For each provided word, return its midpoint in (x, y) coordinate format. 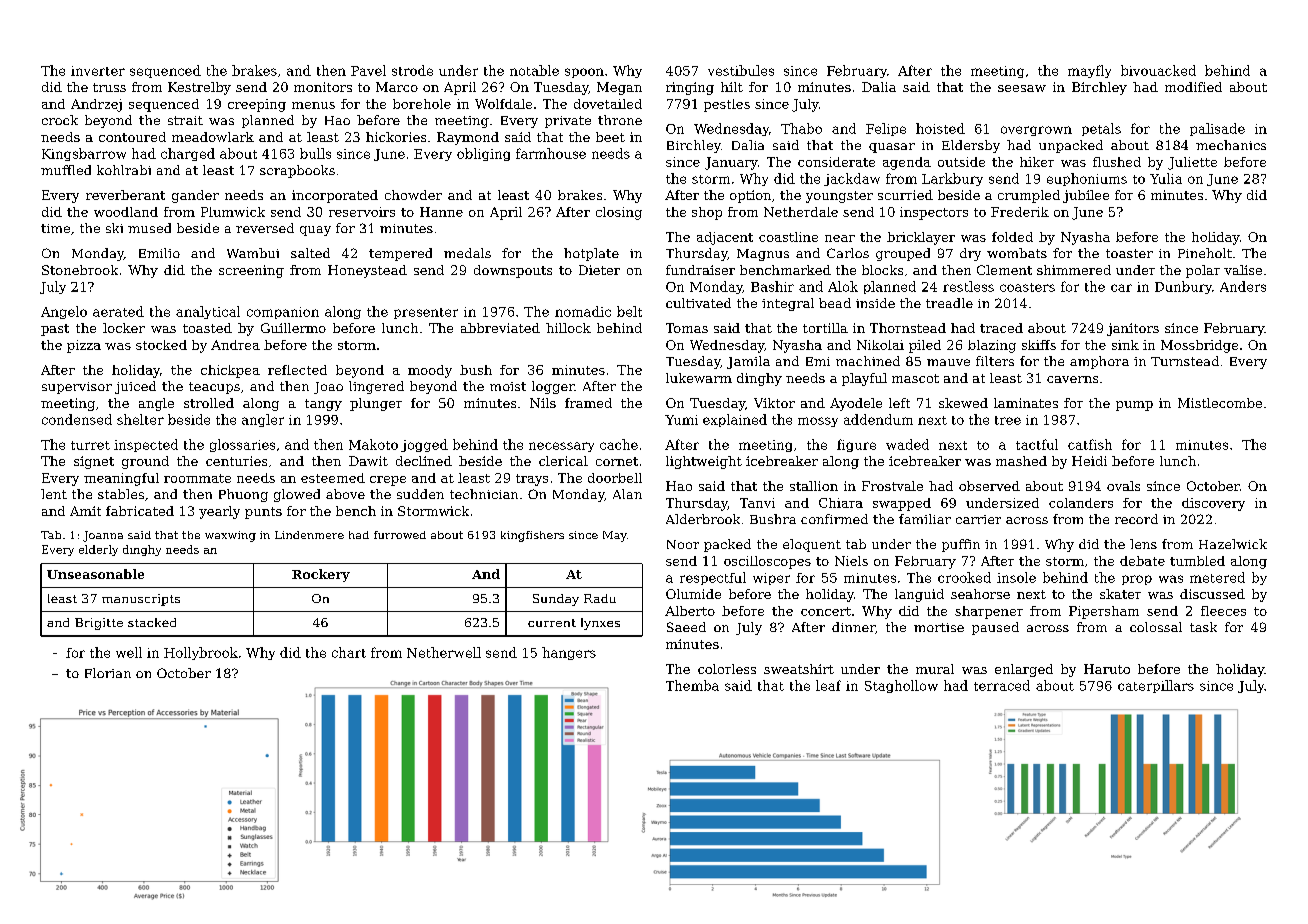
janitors (1133, 329)
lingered (376, 387)
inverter (98, 71)
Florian (108, 673)
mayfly (1089, 71)
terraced (1002, 685)
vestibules (741, 70)
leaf (828, 685)
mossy (818, 422)
